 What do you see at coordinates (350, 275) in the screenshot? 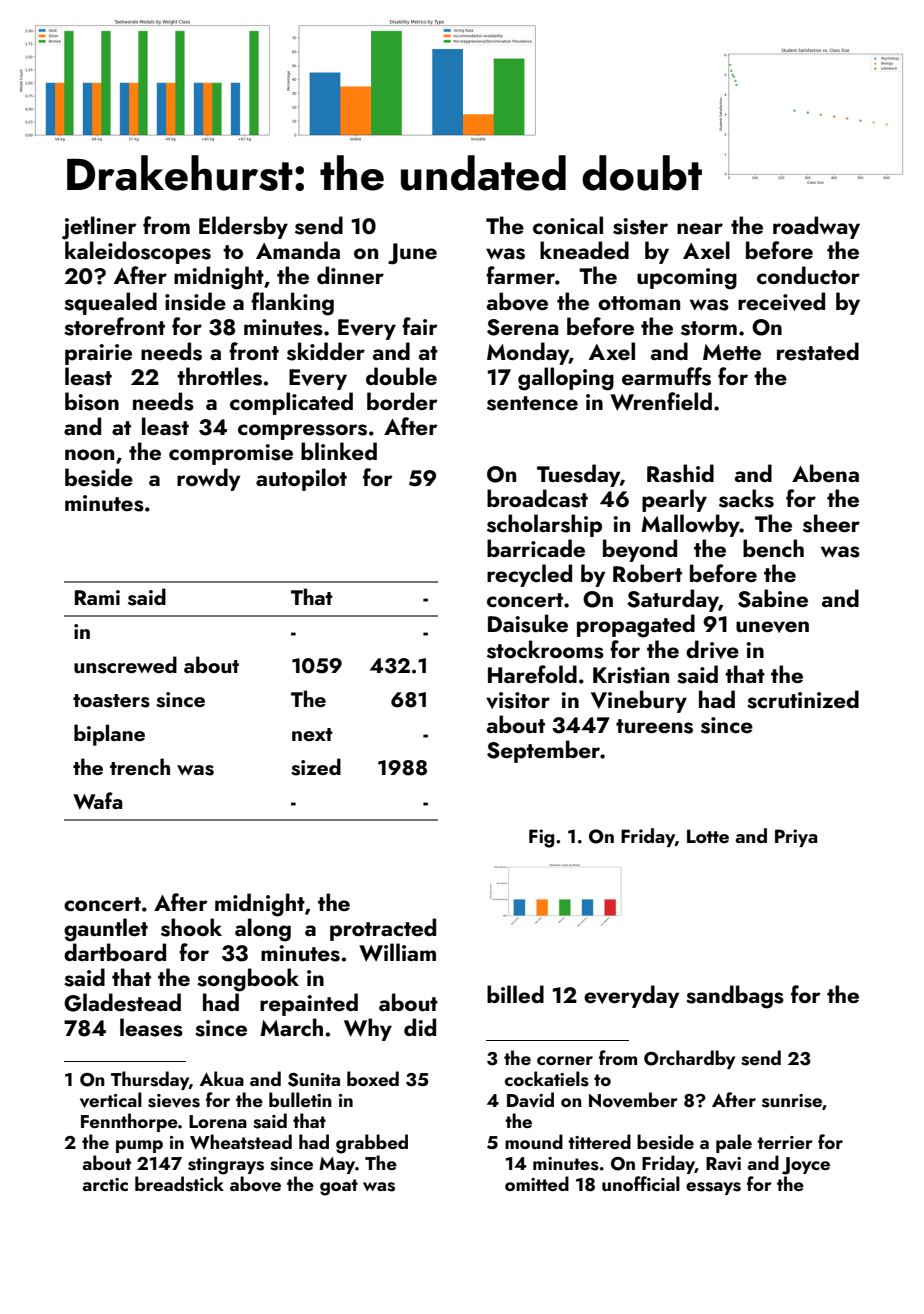
I see `dinner` at bounding box center [350, 275].
